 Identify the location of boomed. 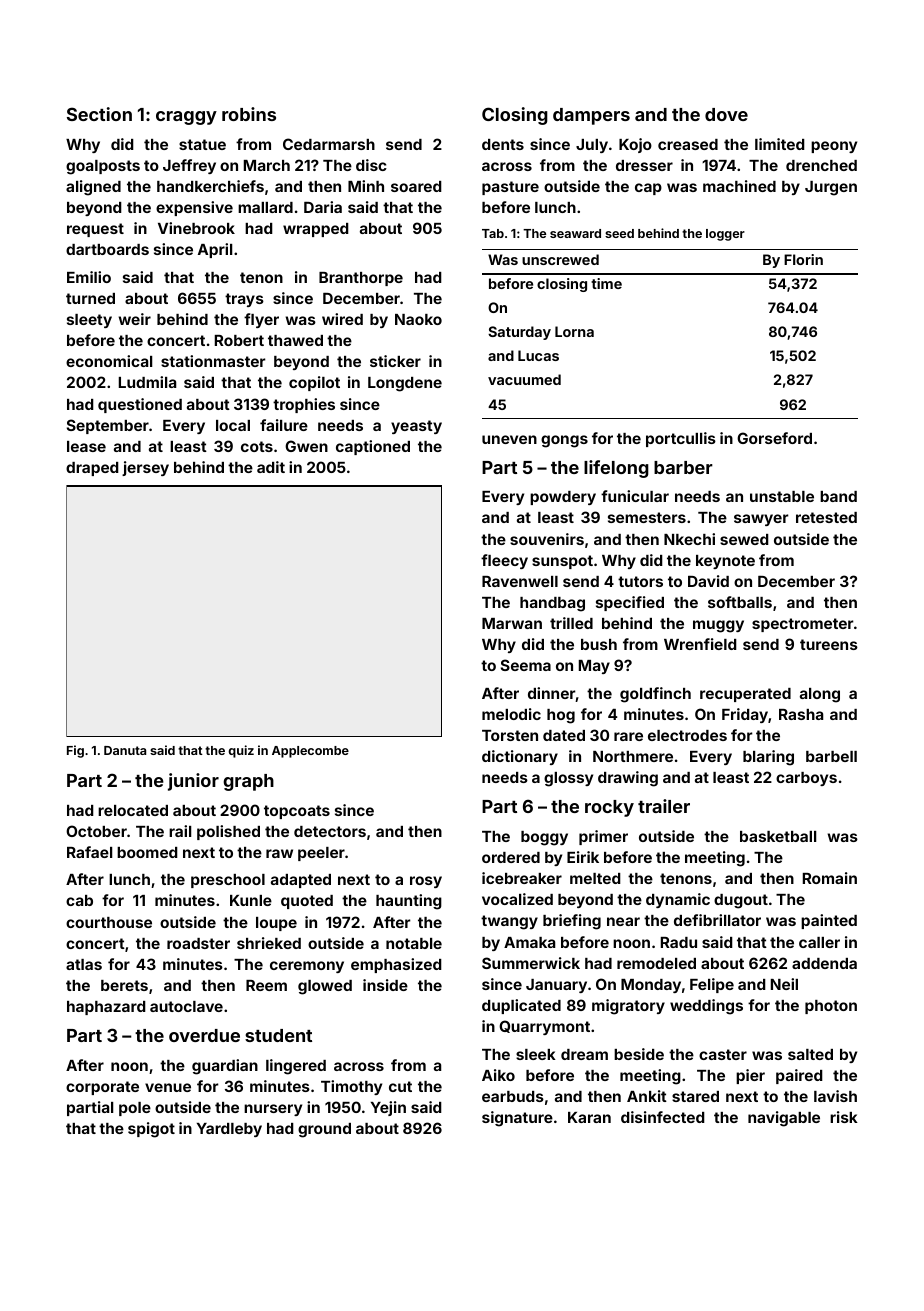
(147, 852).
